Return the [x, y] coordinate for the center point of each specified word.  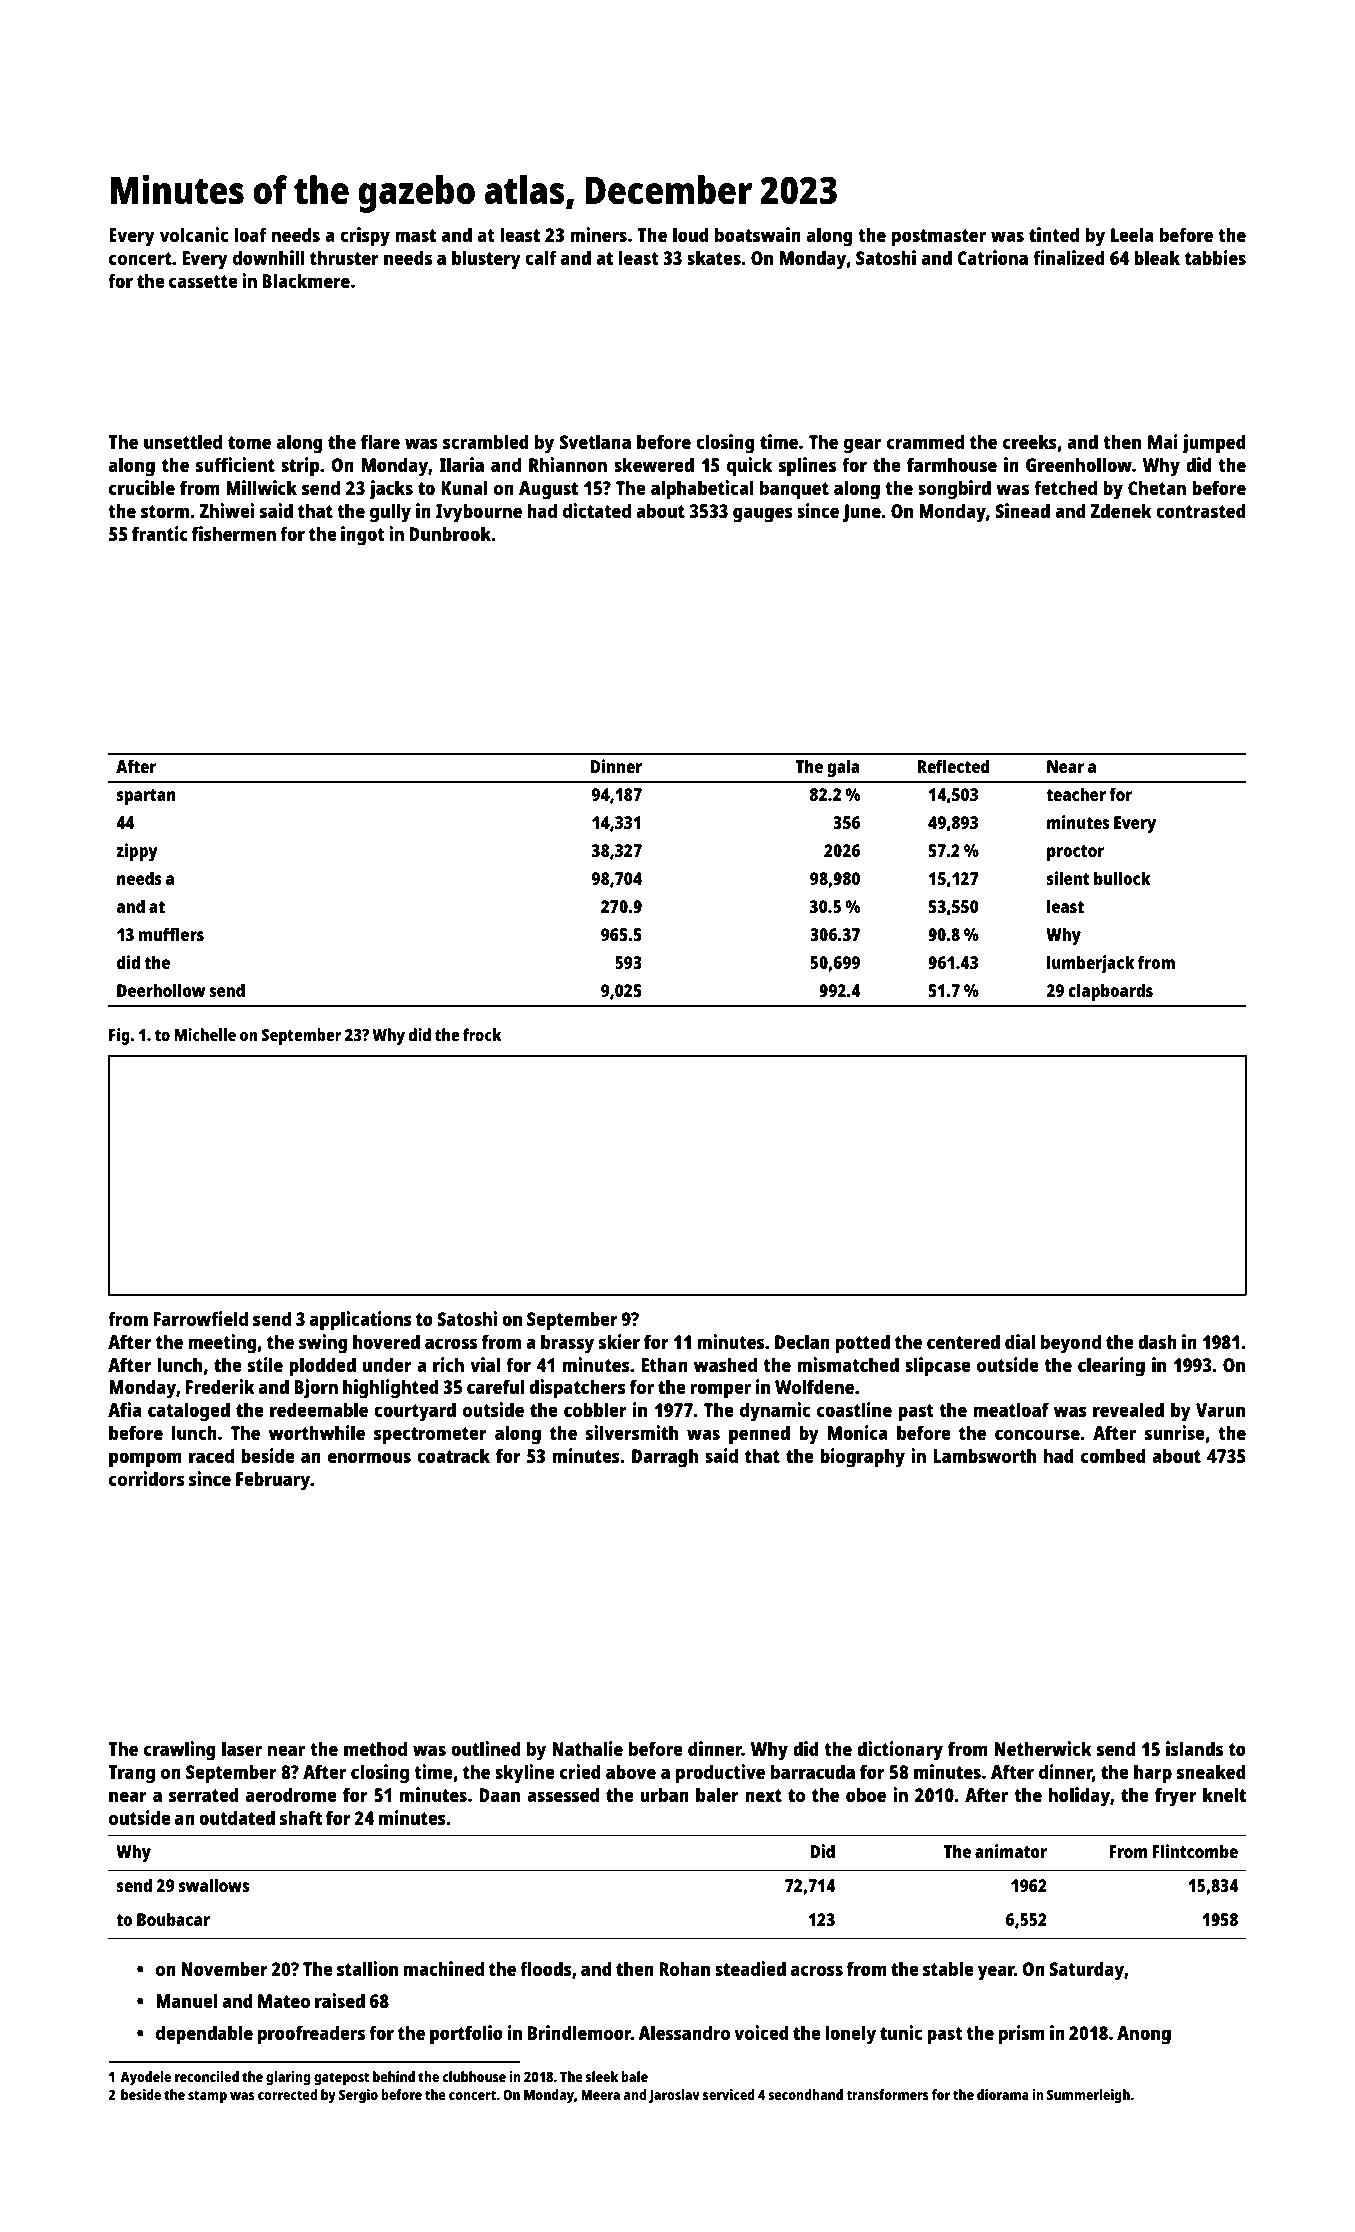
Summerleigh [1088, 2096]
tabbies [1215, 257]
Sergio [358, 2096]
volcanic [194, 234]
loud [691, 234]
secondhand [805, 2094]
